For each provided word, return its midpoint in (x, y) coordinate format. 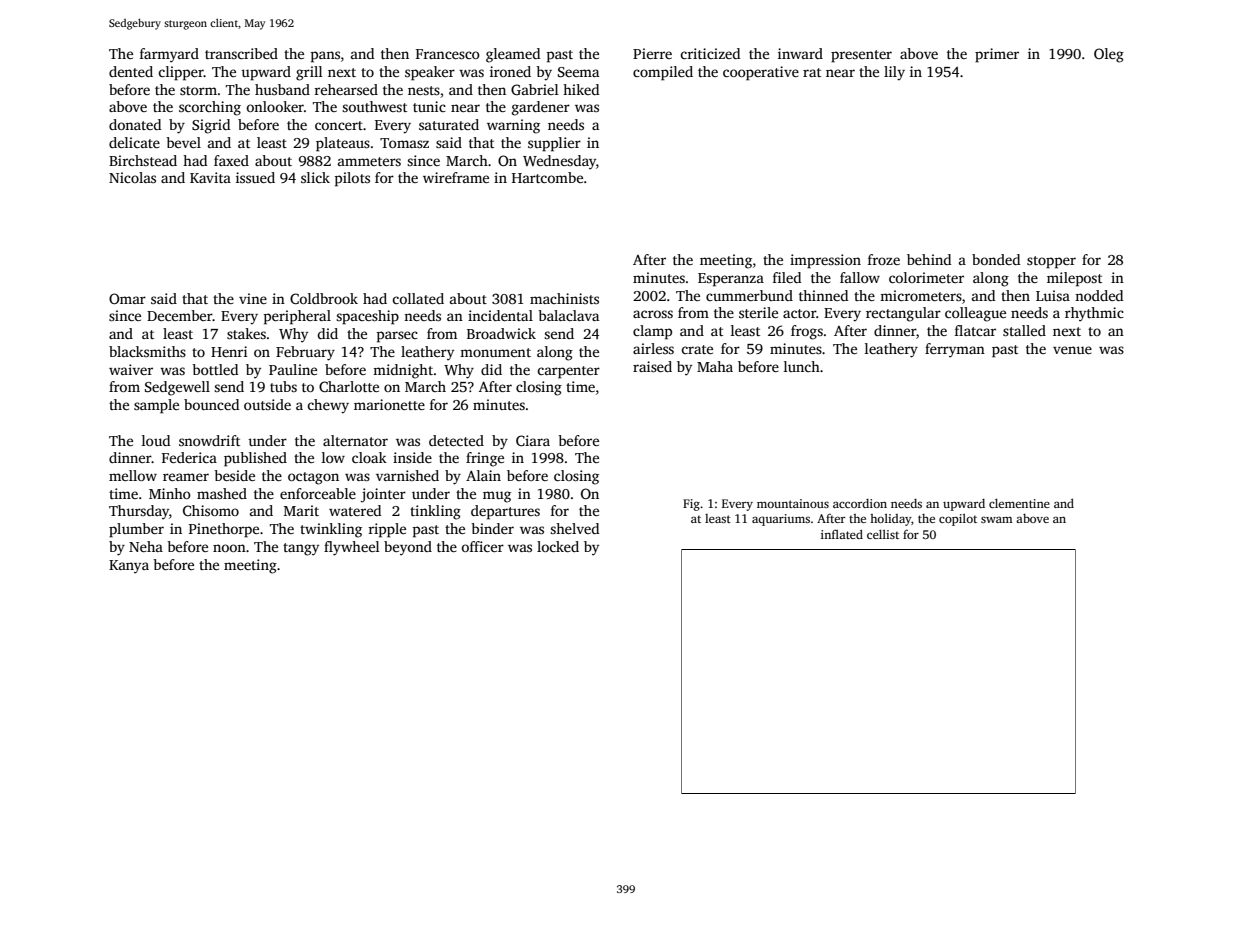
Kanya (129, 567)
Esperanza (731, 280)
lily (894, 73)
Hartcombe (547, 177)
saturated (449, 124)
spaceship (367, 317)
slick (315, 177)
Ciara (533, 440)
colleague (975, 314)
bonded (996, 259)
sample (156, 406)
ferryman (955, 350)
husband (282, 89)
